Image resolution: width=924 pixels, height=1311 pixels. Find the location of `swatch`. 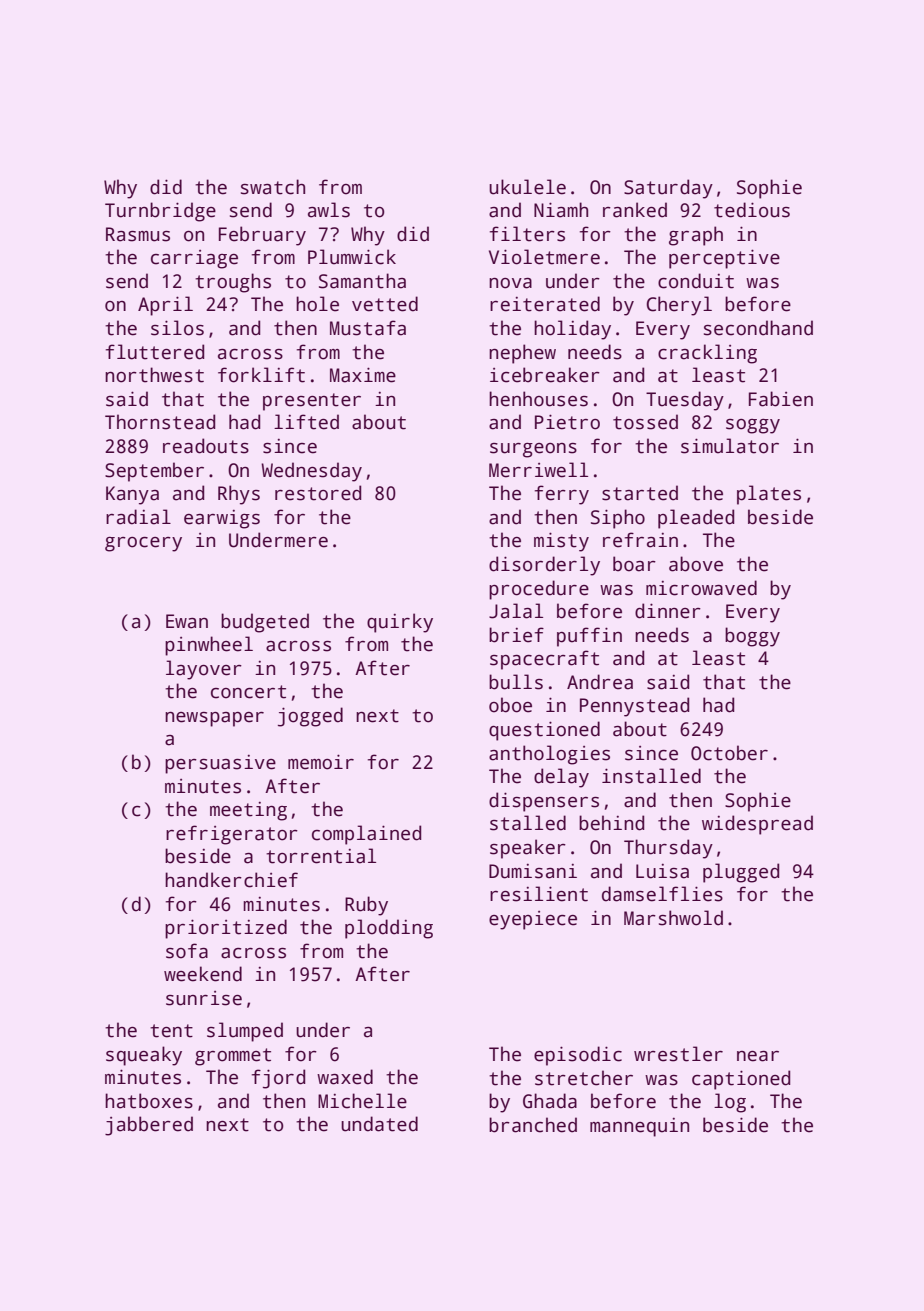

swatch is located at coordinates (273, 187).
